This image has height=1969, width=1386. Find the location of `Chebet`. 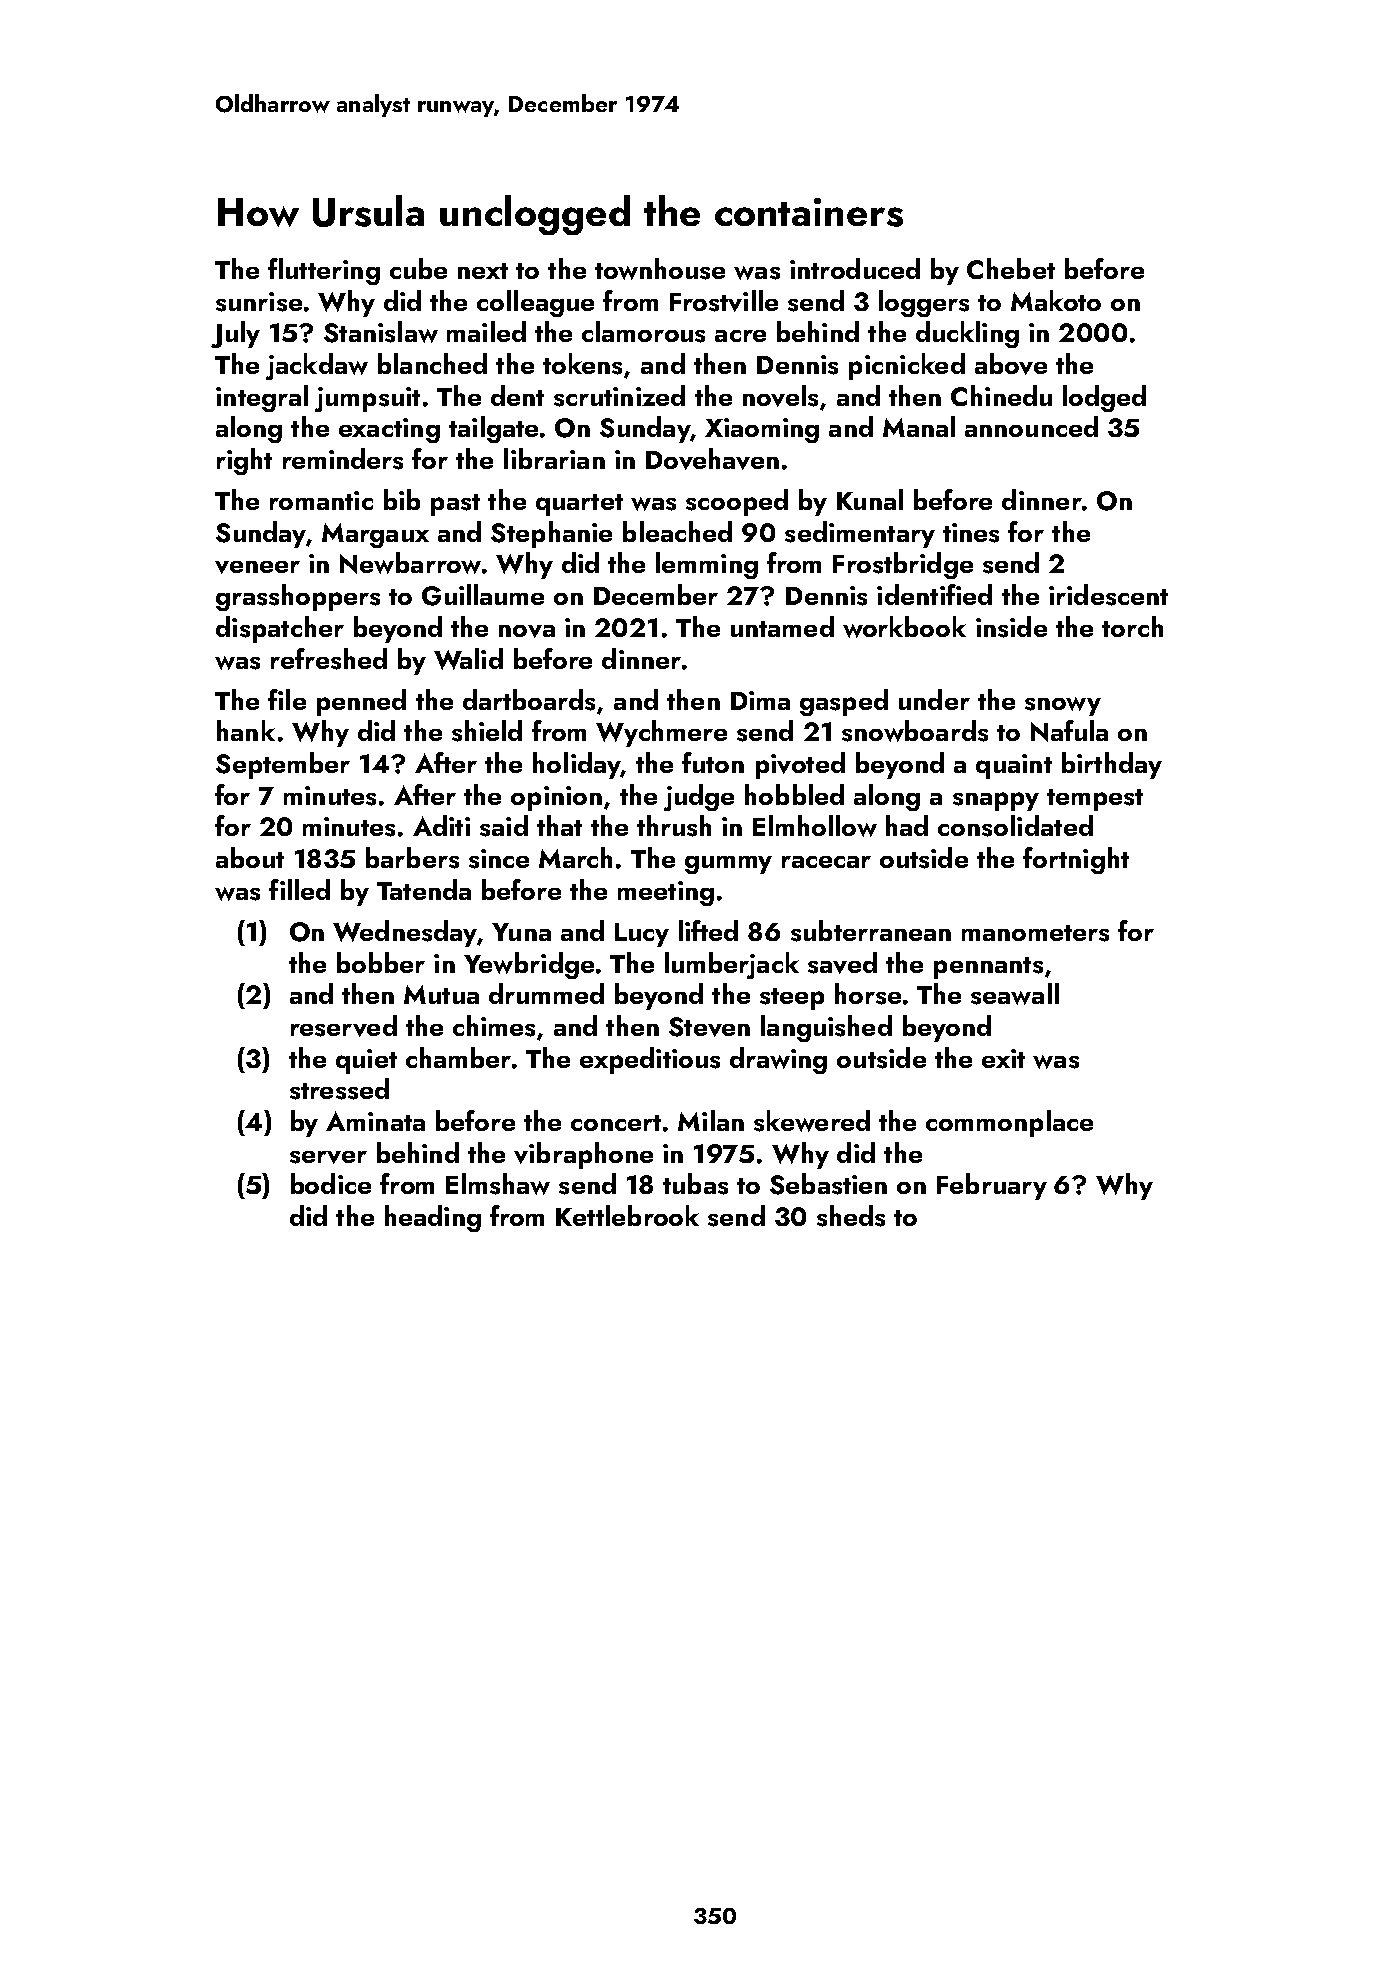

Chebet is located at coordinates (1011, 268).
